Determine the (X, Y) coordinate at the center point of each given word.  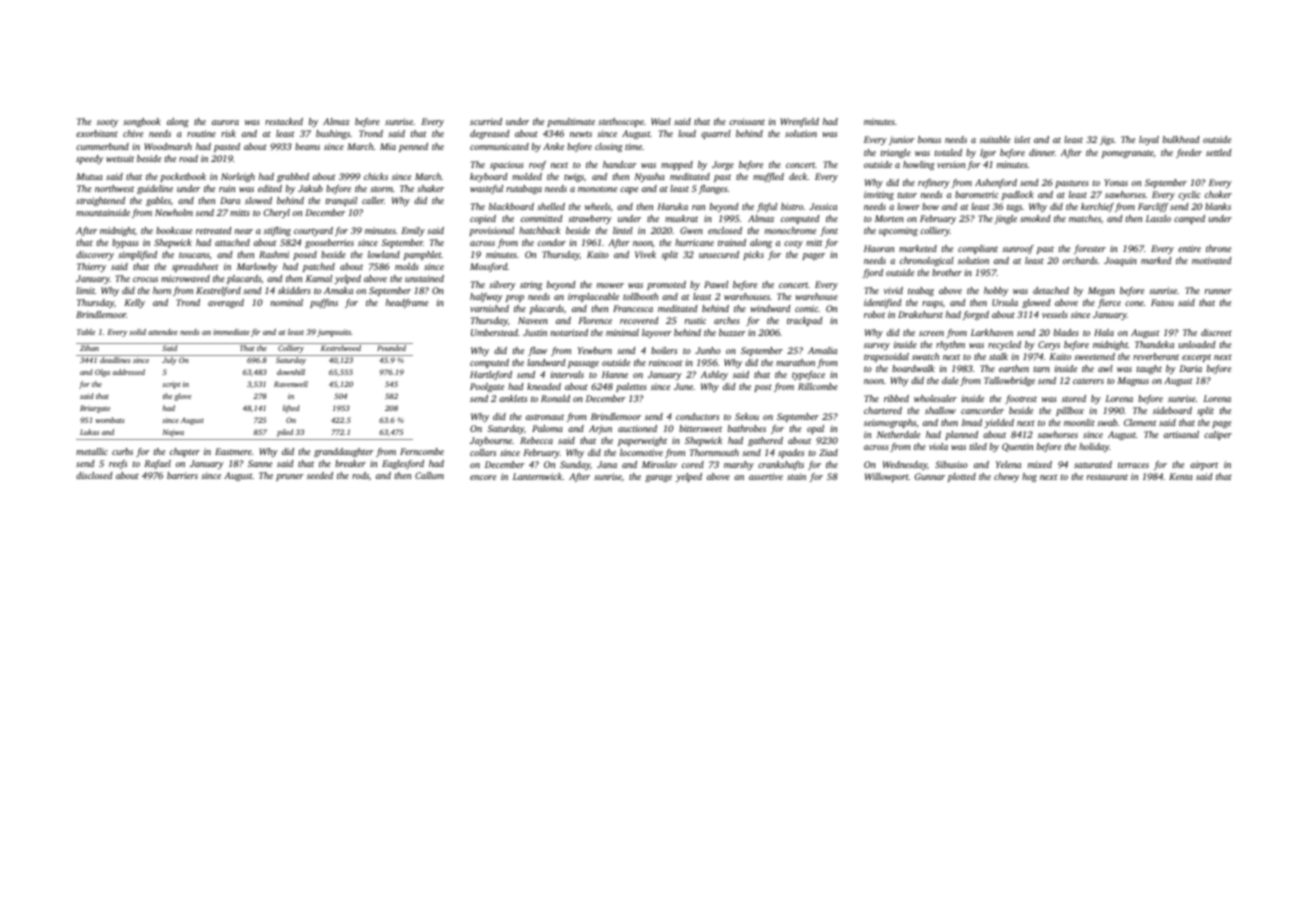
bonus (929, 139)
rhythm (950, 345)
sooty (107, 123)
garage (658, 478)
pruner (290, 477)
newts (581, 134)
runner (1218, 291)
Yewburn (595, 350)
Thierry (91, 267)
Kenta (1181, 476)
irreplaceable (593, 297)
